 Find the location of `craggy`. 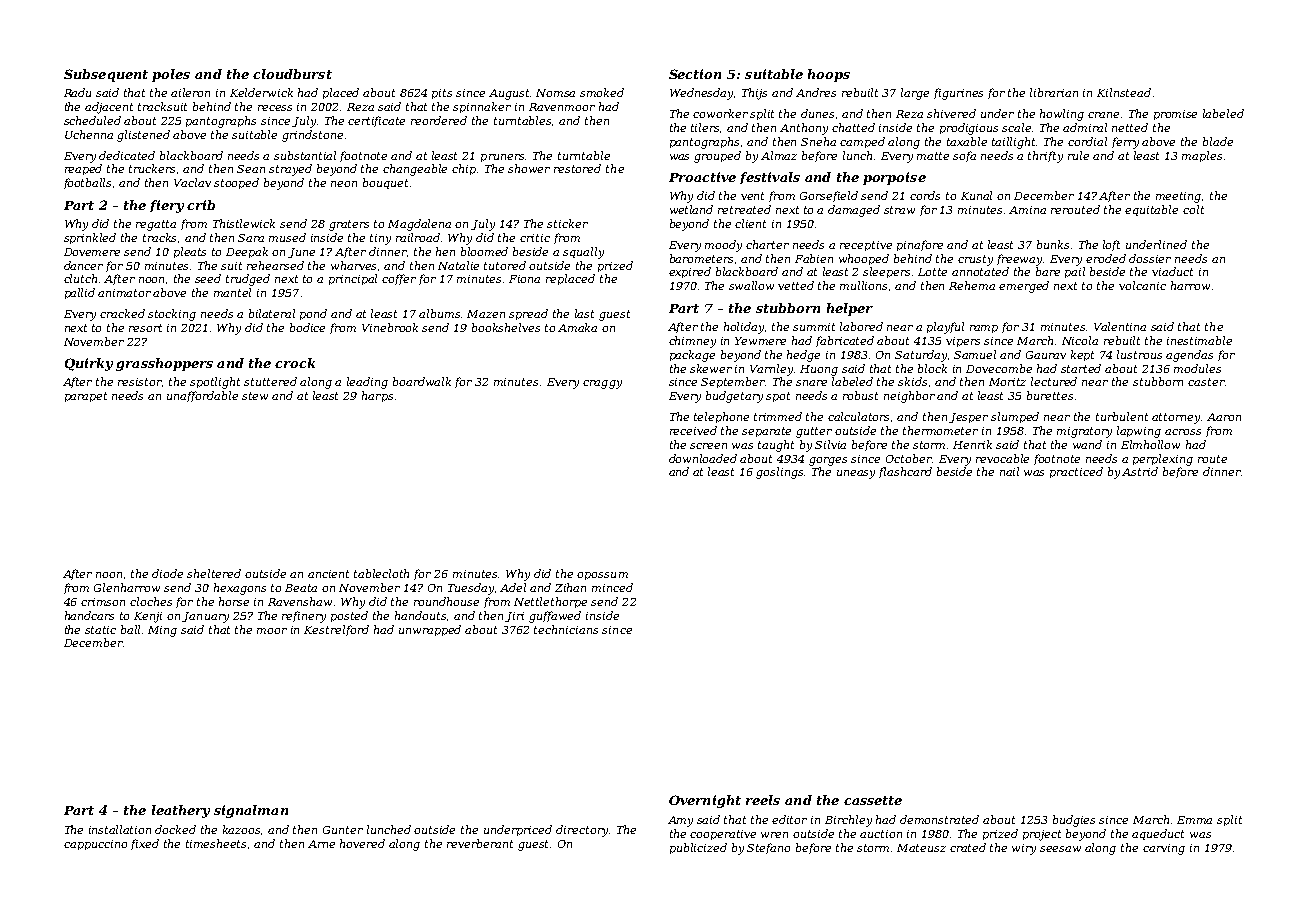

craggy is located at coordinates (602, 384).
